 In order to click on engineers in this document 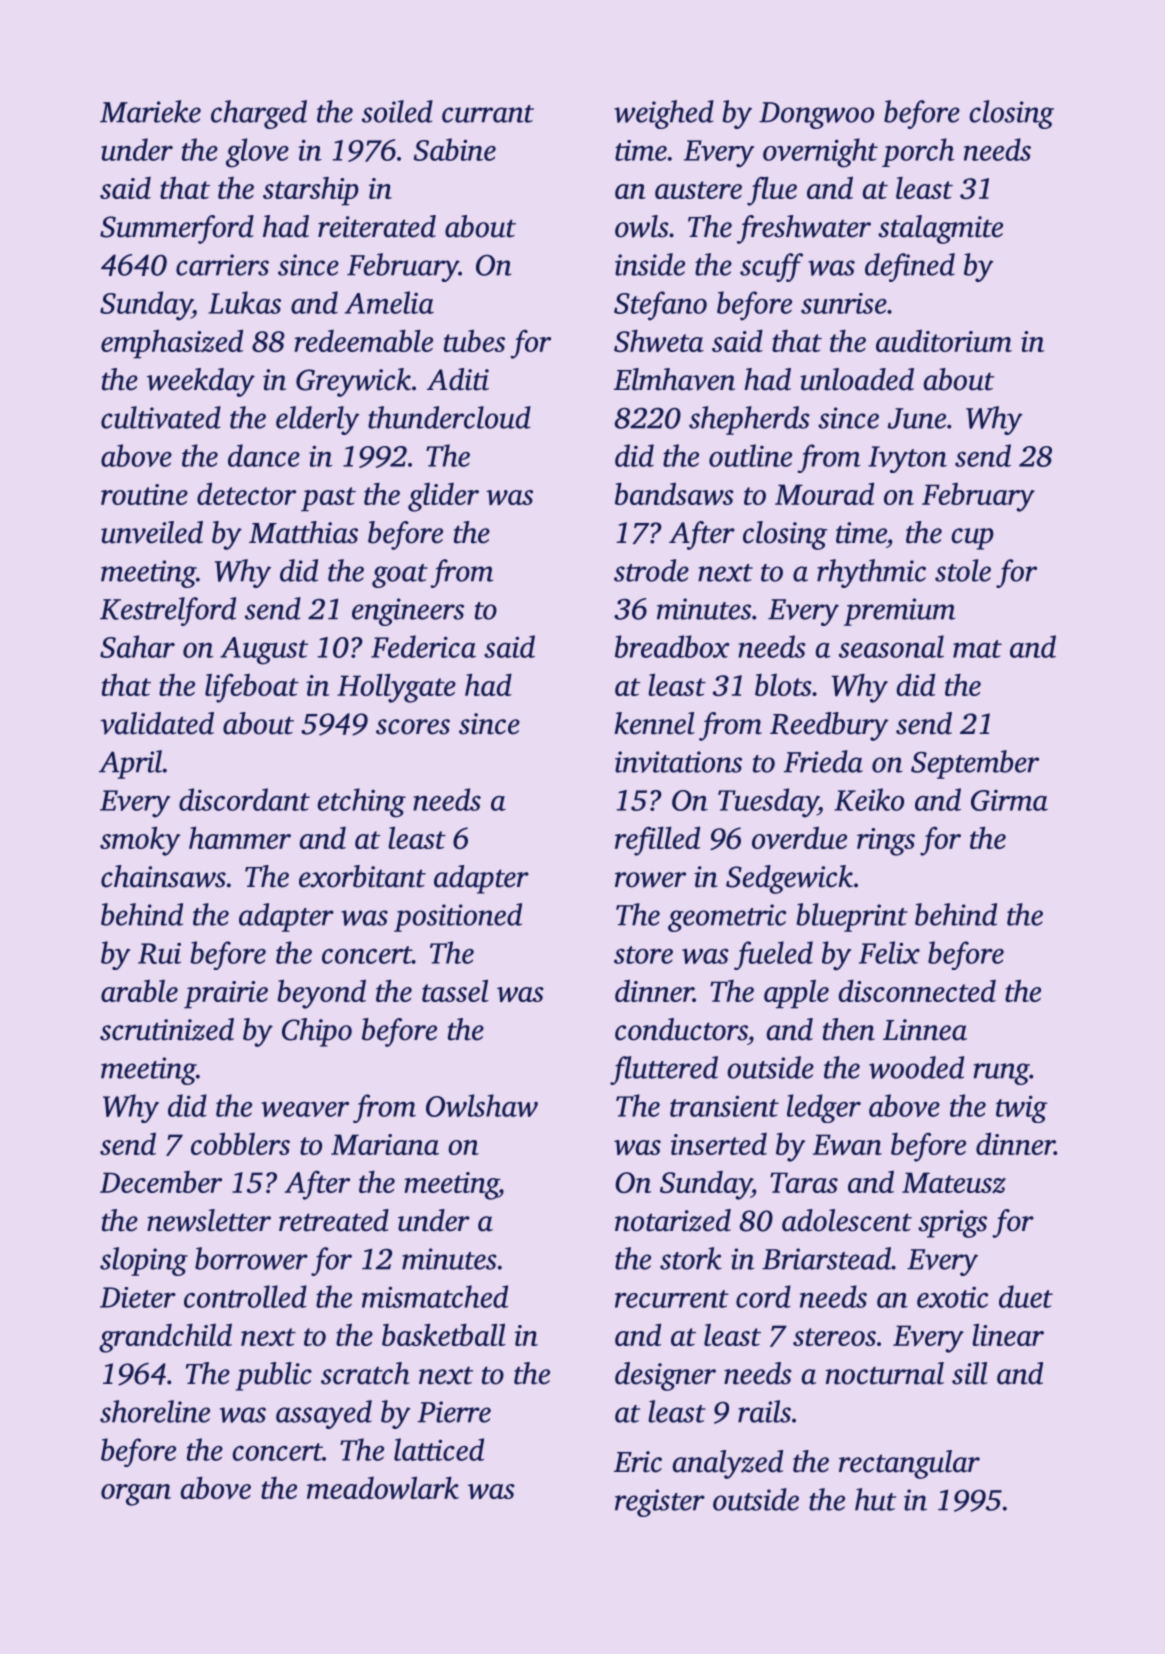, I will do `click(408, 612)`.
